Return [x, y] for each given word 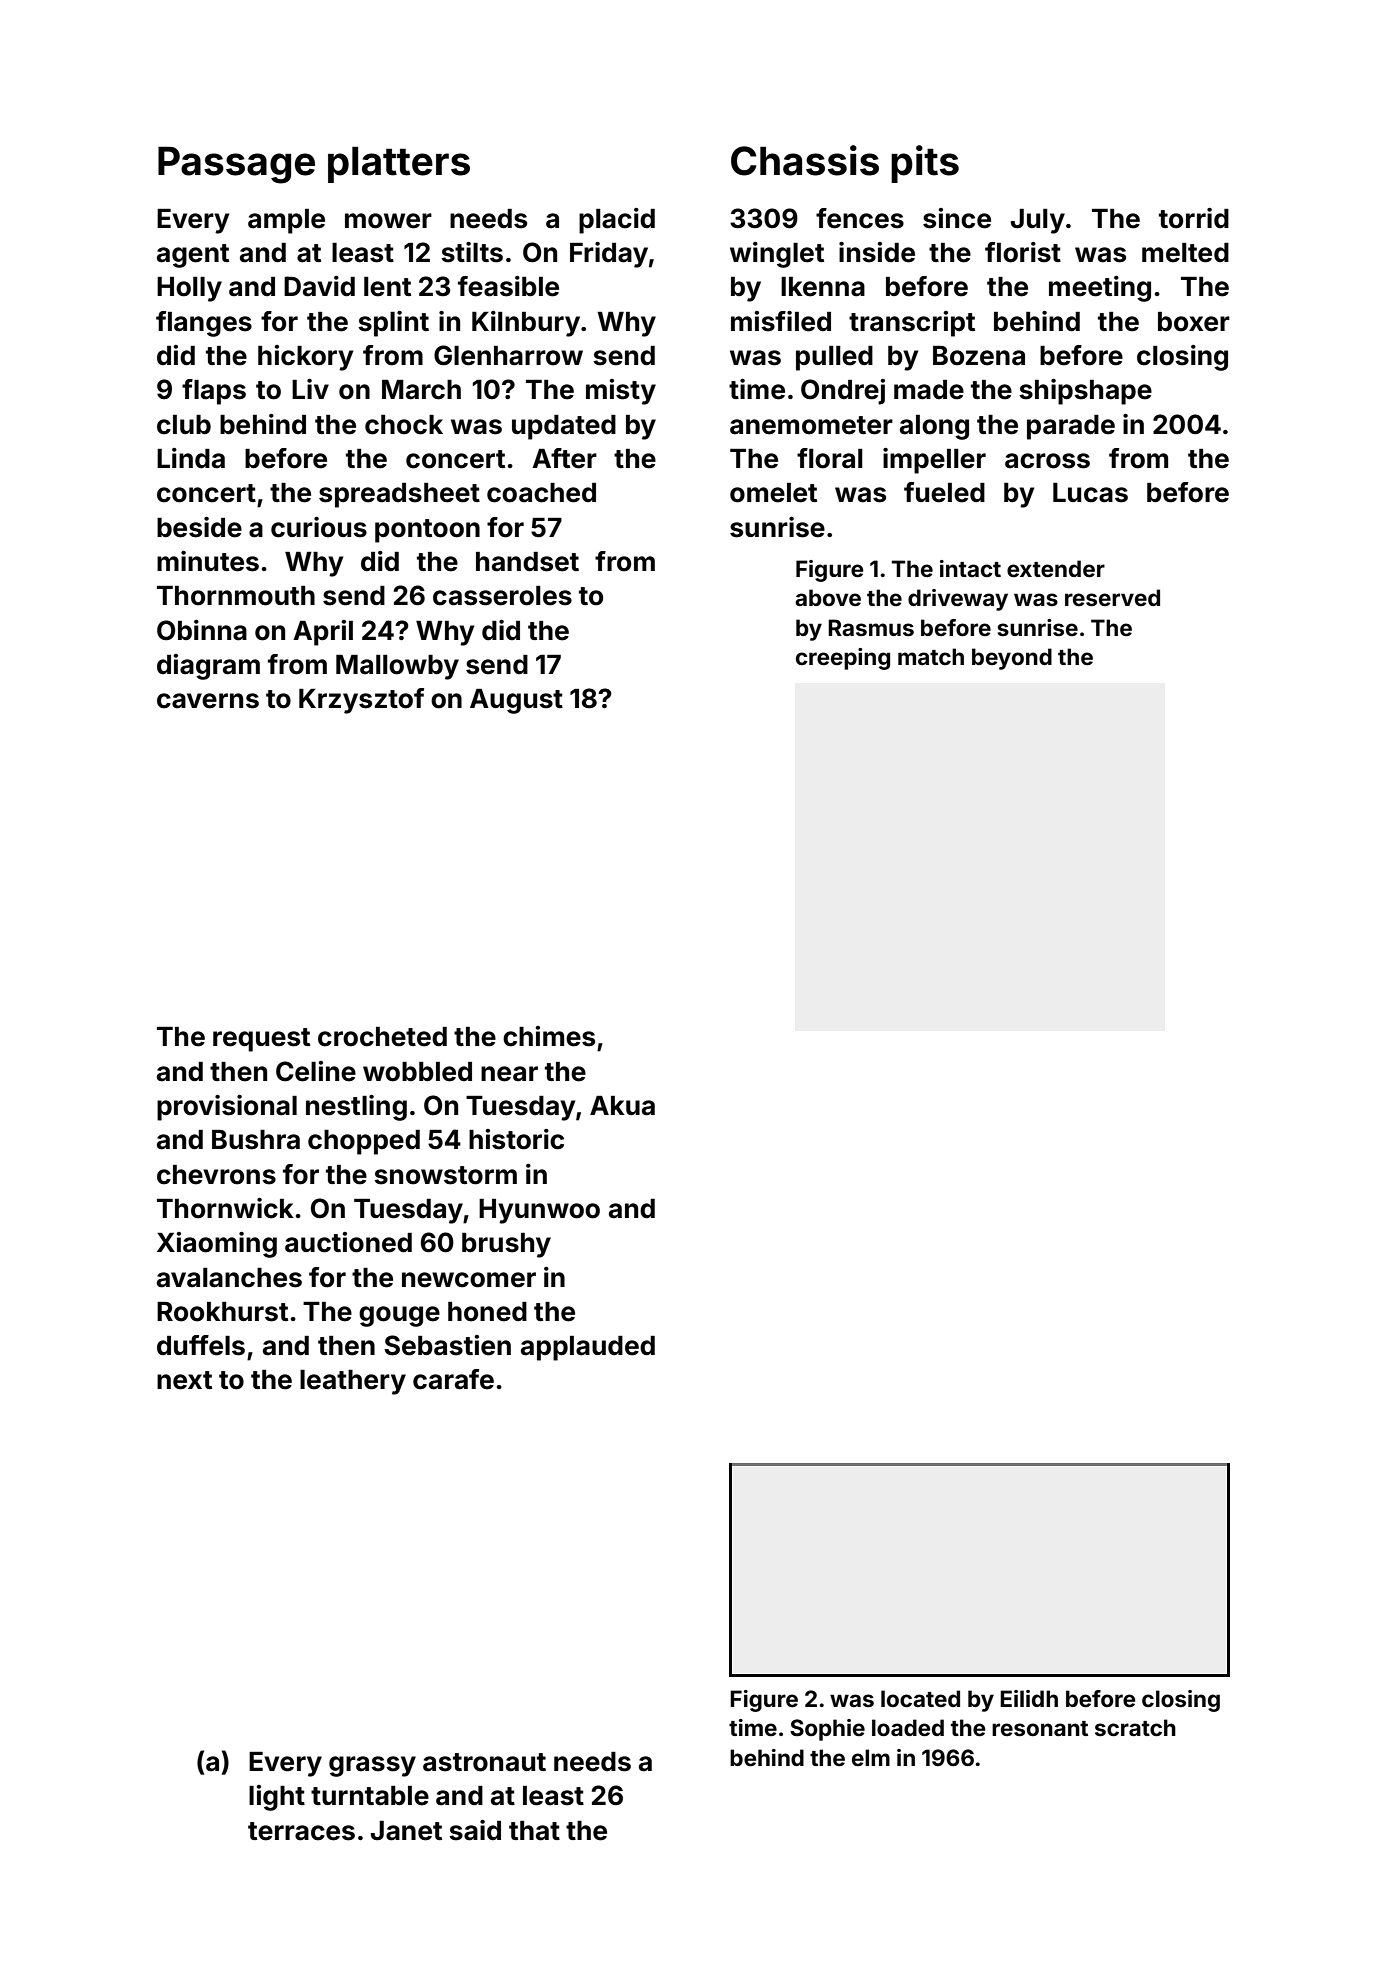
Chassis [805, 160]
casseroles [502, 596]
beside [199, 527]
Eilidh [1029, 1698]
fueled [944, 492]
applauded [588, 1348]
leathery [353, 1382]
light [277, 1798]
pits [925, 164]
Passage [236, 165]
